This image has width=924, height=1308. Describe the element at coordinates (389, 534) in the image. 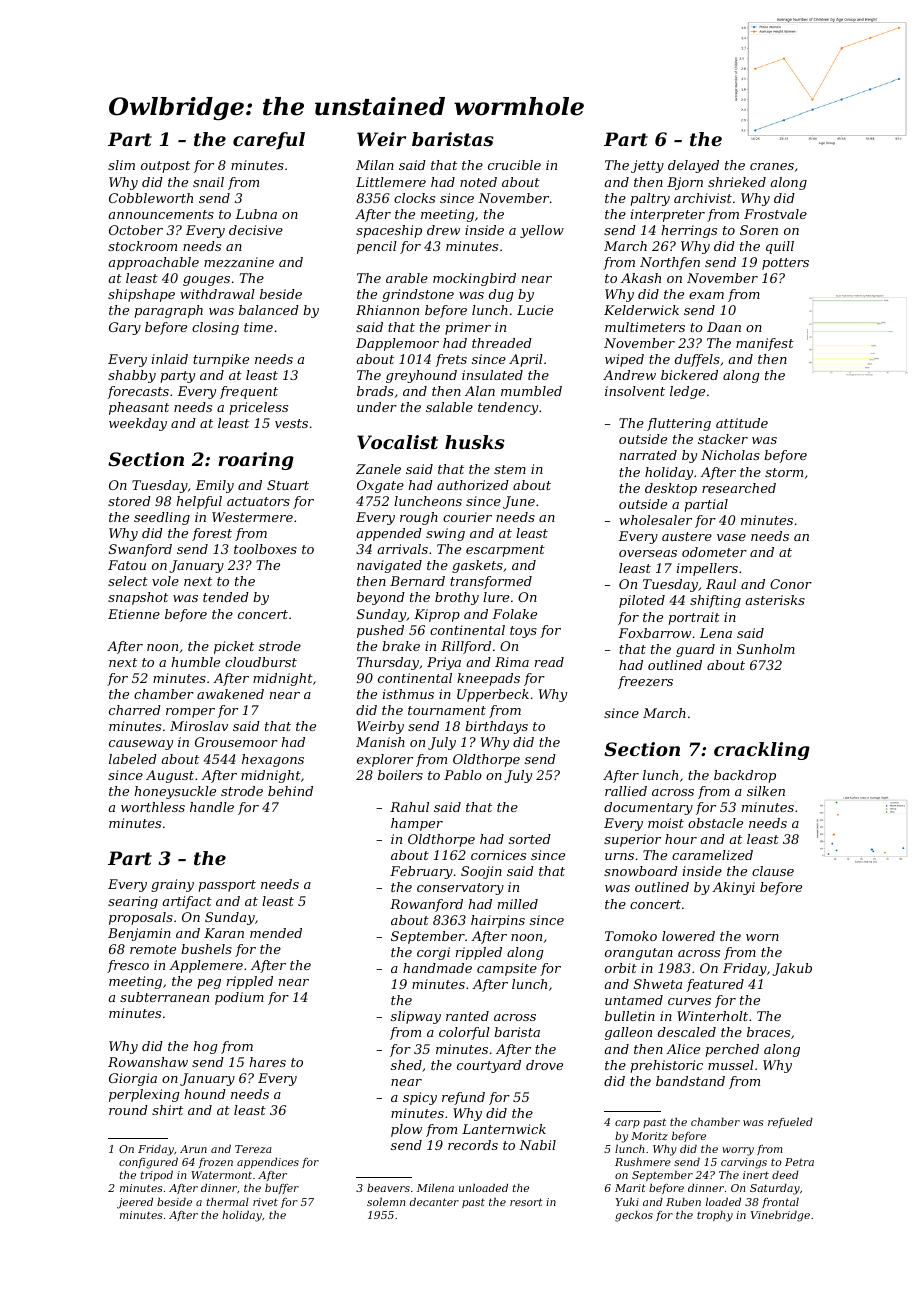

I see `appended` at that location.
